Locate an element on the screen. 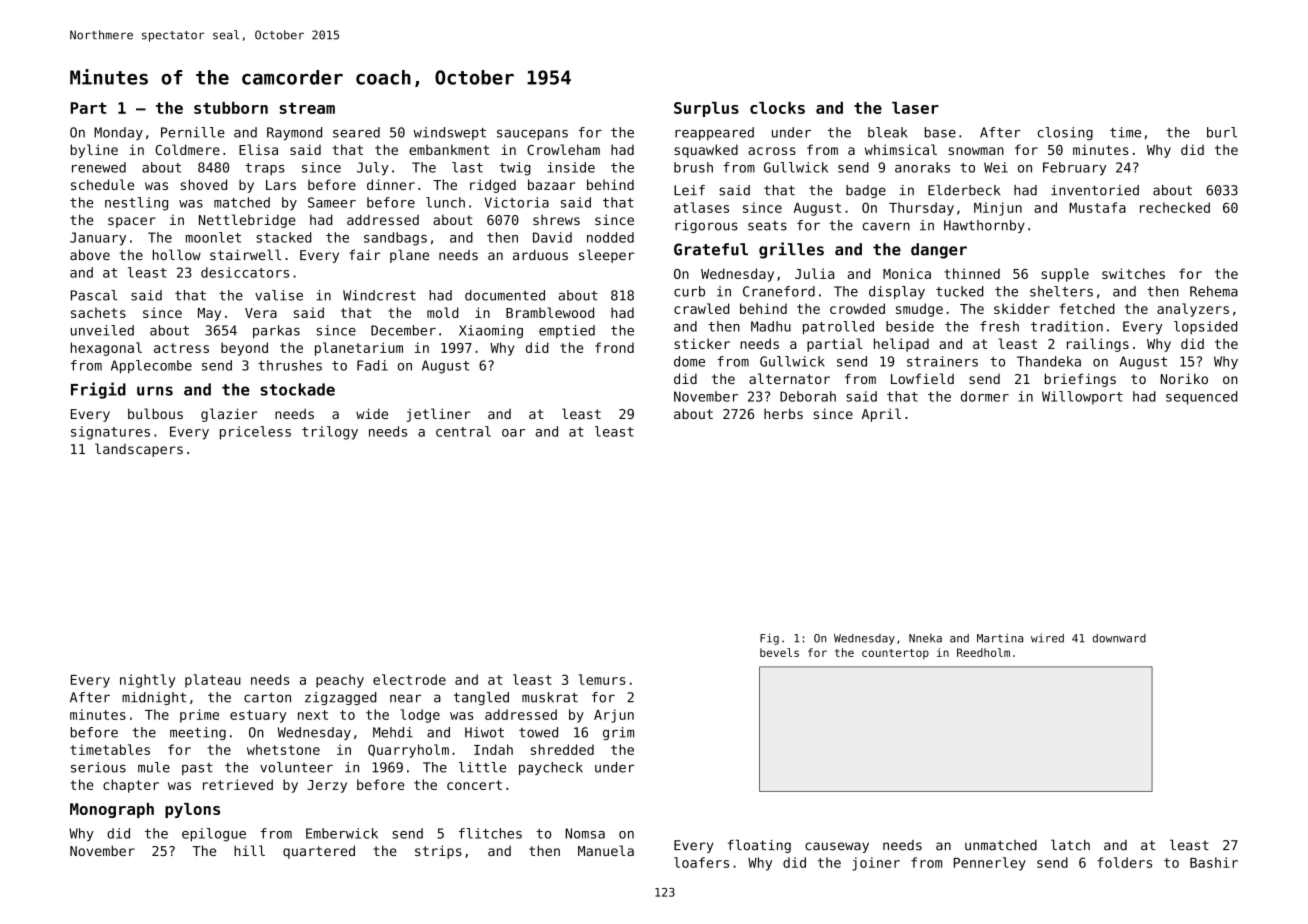  switches is located at coordinates (1133, 273).
